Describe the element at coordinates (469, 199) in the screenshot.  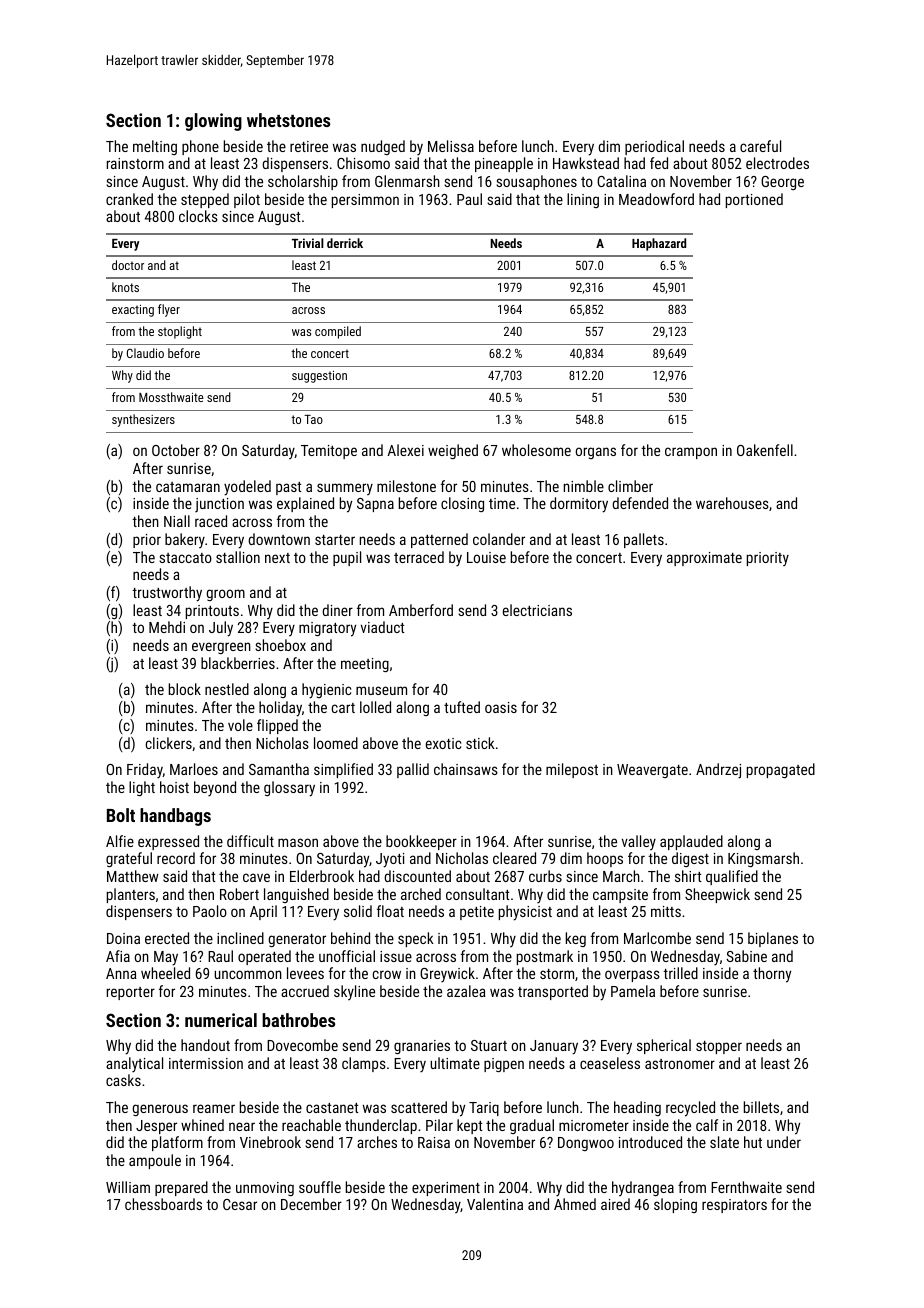
I see `Paul` at that location.
